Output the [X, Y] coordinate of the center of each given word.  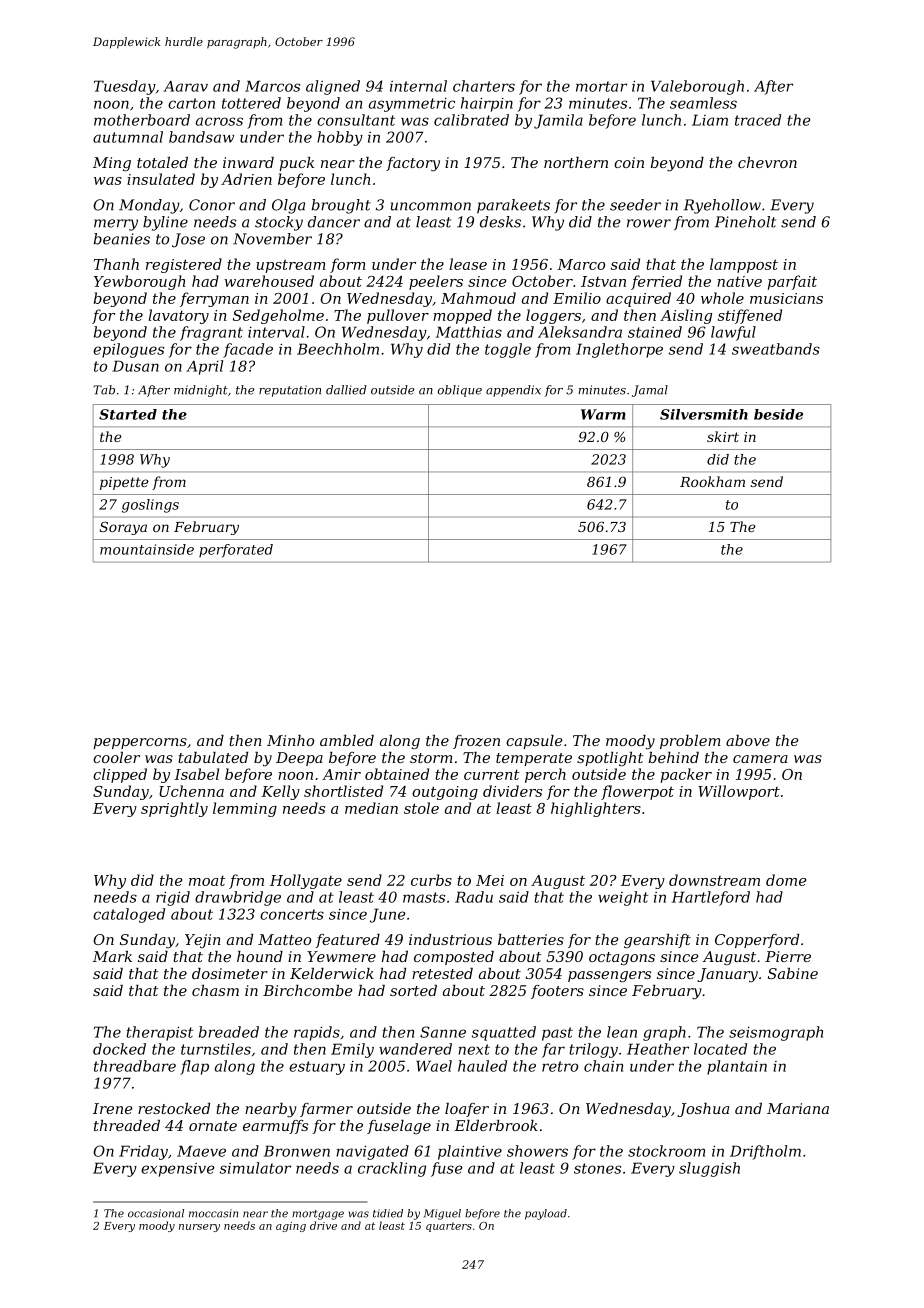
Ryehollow [722, 206]
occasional [156, 1213]
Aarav [185, 86]
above [748, 740]
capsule [534, 742]
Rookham [712, 481]
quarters [449, 1227]
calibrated [471, 120]
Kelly [280, 792]
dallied [346, 390]
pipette [124, 483]
